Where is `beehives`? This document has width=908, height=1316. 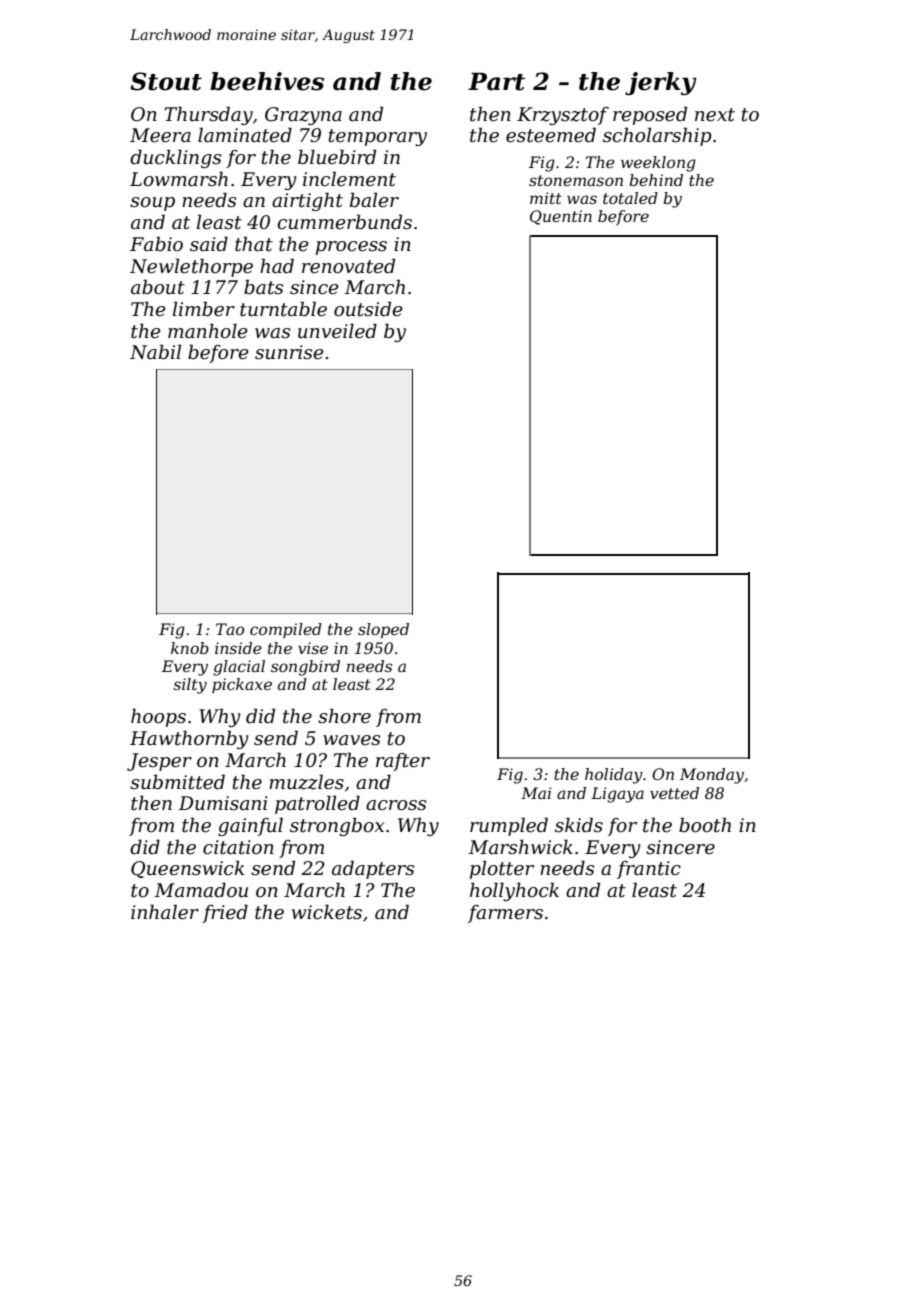 beehives is located at coordinates (267, 81).
